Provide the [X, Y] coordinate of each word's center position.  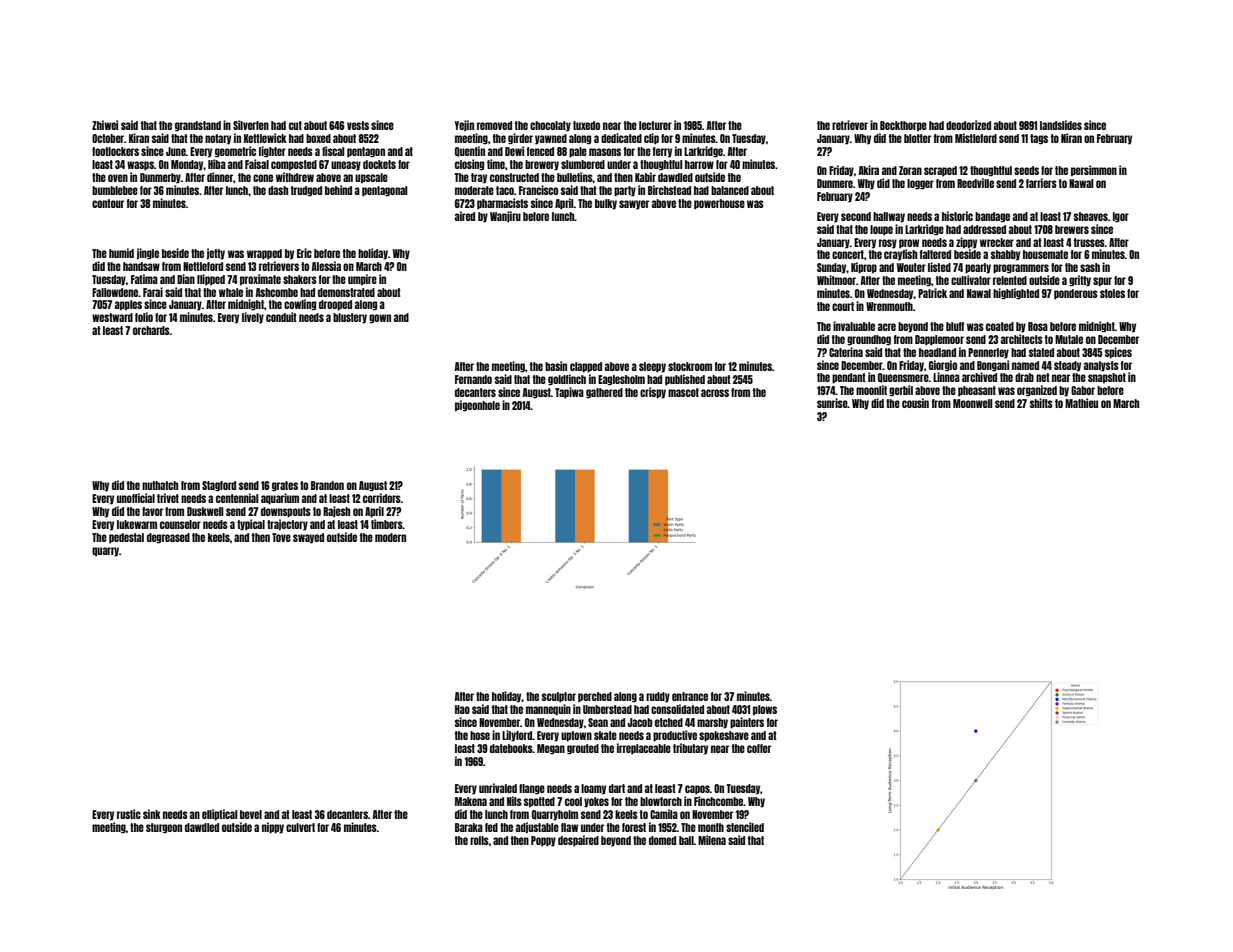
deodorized [968, 125]
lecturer [655, 125]
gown [380, 319]
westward [112, 317]
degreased [168, 538]
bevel [251, 814]
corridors [382, 498]
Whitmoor [836, 280]
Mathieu [1081, 403]
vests [358, 125]
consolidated [677, 709]
